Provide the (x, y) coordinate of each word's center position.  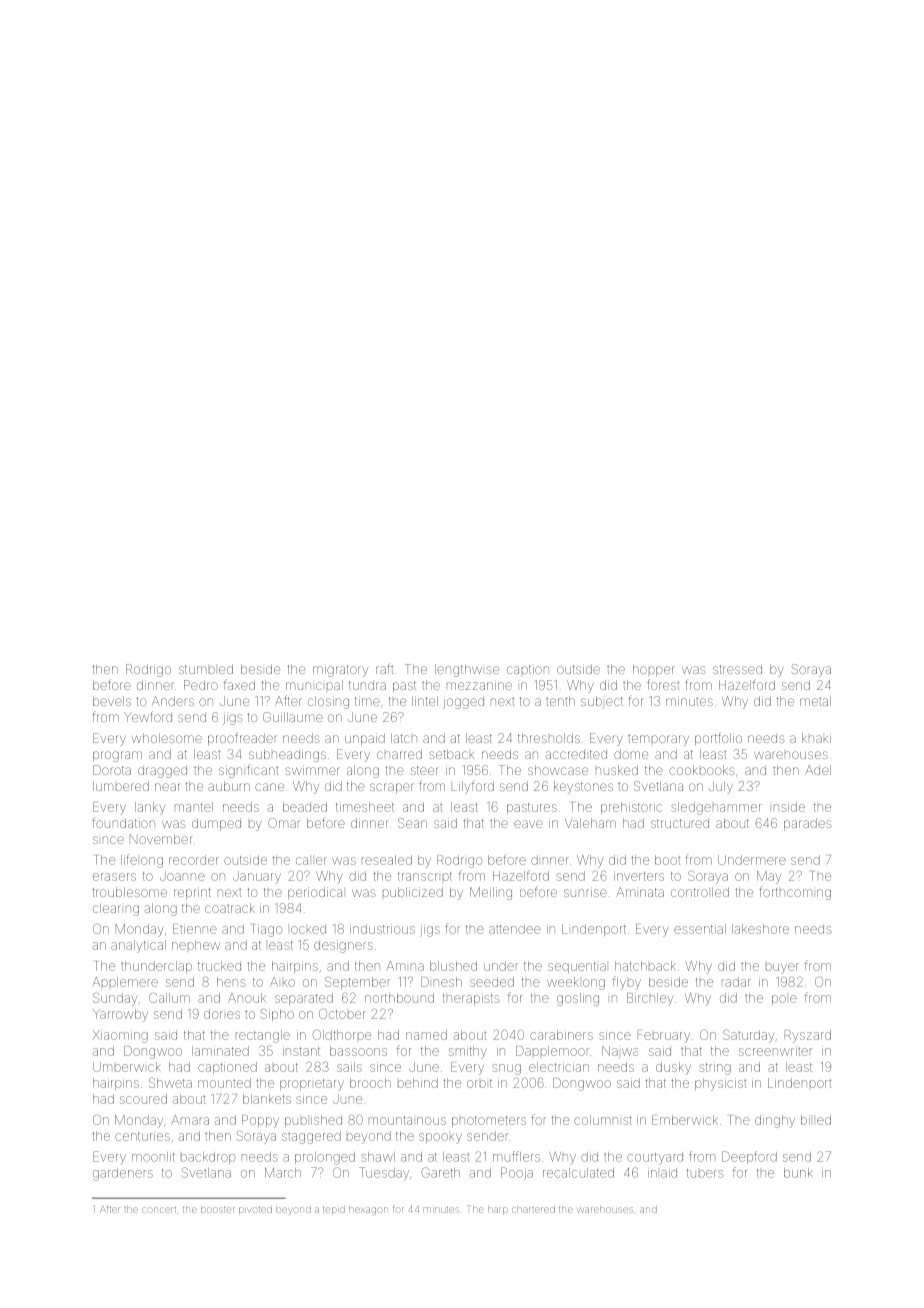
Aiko (282, 982)
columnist (603, 1120)
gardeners (123, 1174)
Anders (173, 701)
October (342, 1014)
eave (528, 824)
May (769, 877)
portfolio (718, 738)
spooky (440, 1138)
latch (404, 738)
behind (418, 1083)
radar (736, 982)
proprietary (312, 1085)
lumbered (121, 786)
